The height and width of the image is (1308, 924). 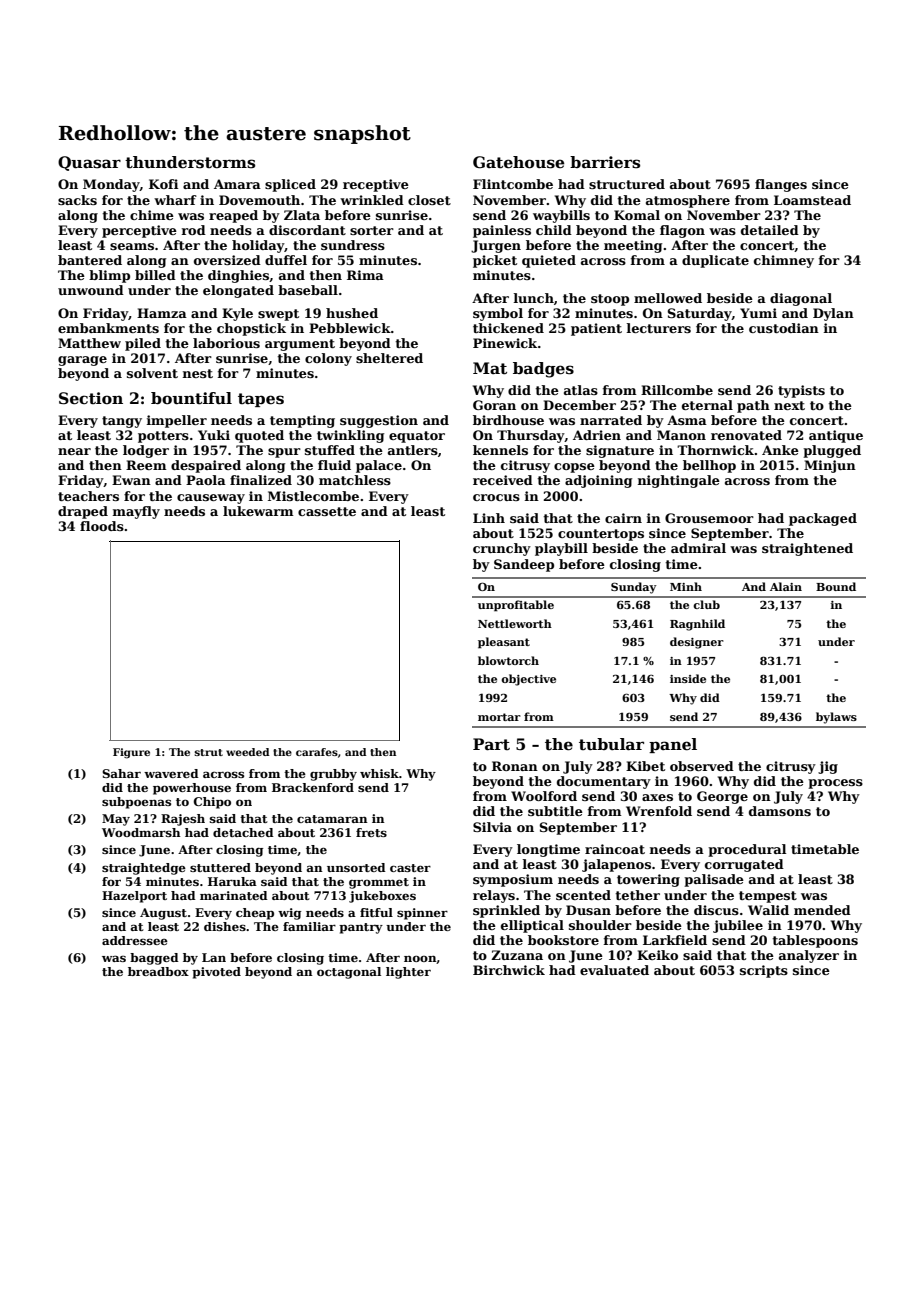 I want to click on waybills, so click(x=561, y=216).
